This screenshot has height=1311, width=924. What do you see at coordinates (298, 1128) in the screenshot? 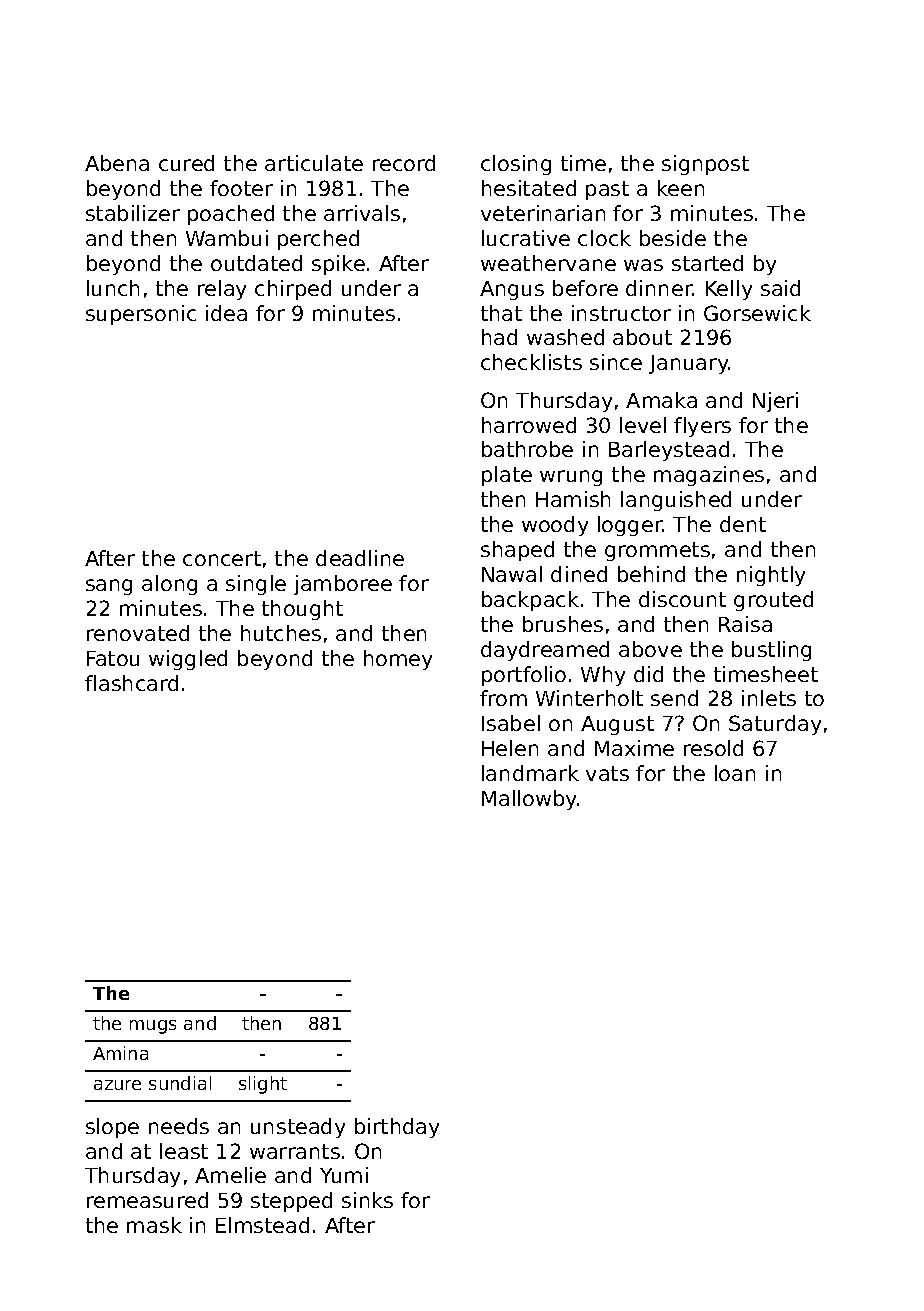
I see `unsteady` at bounding box center [298, 1128].
